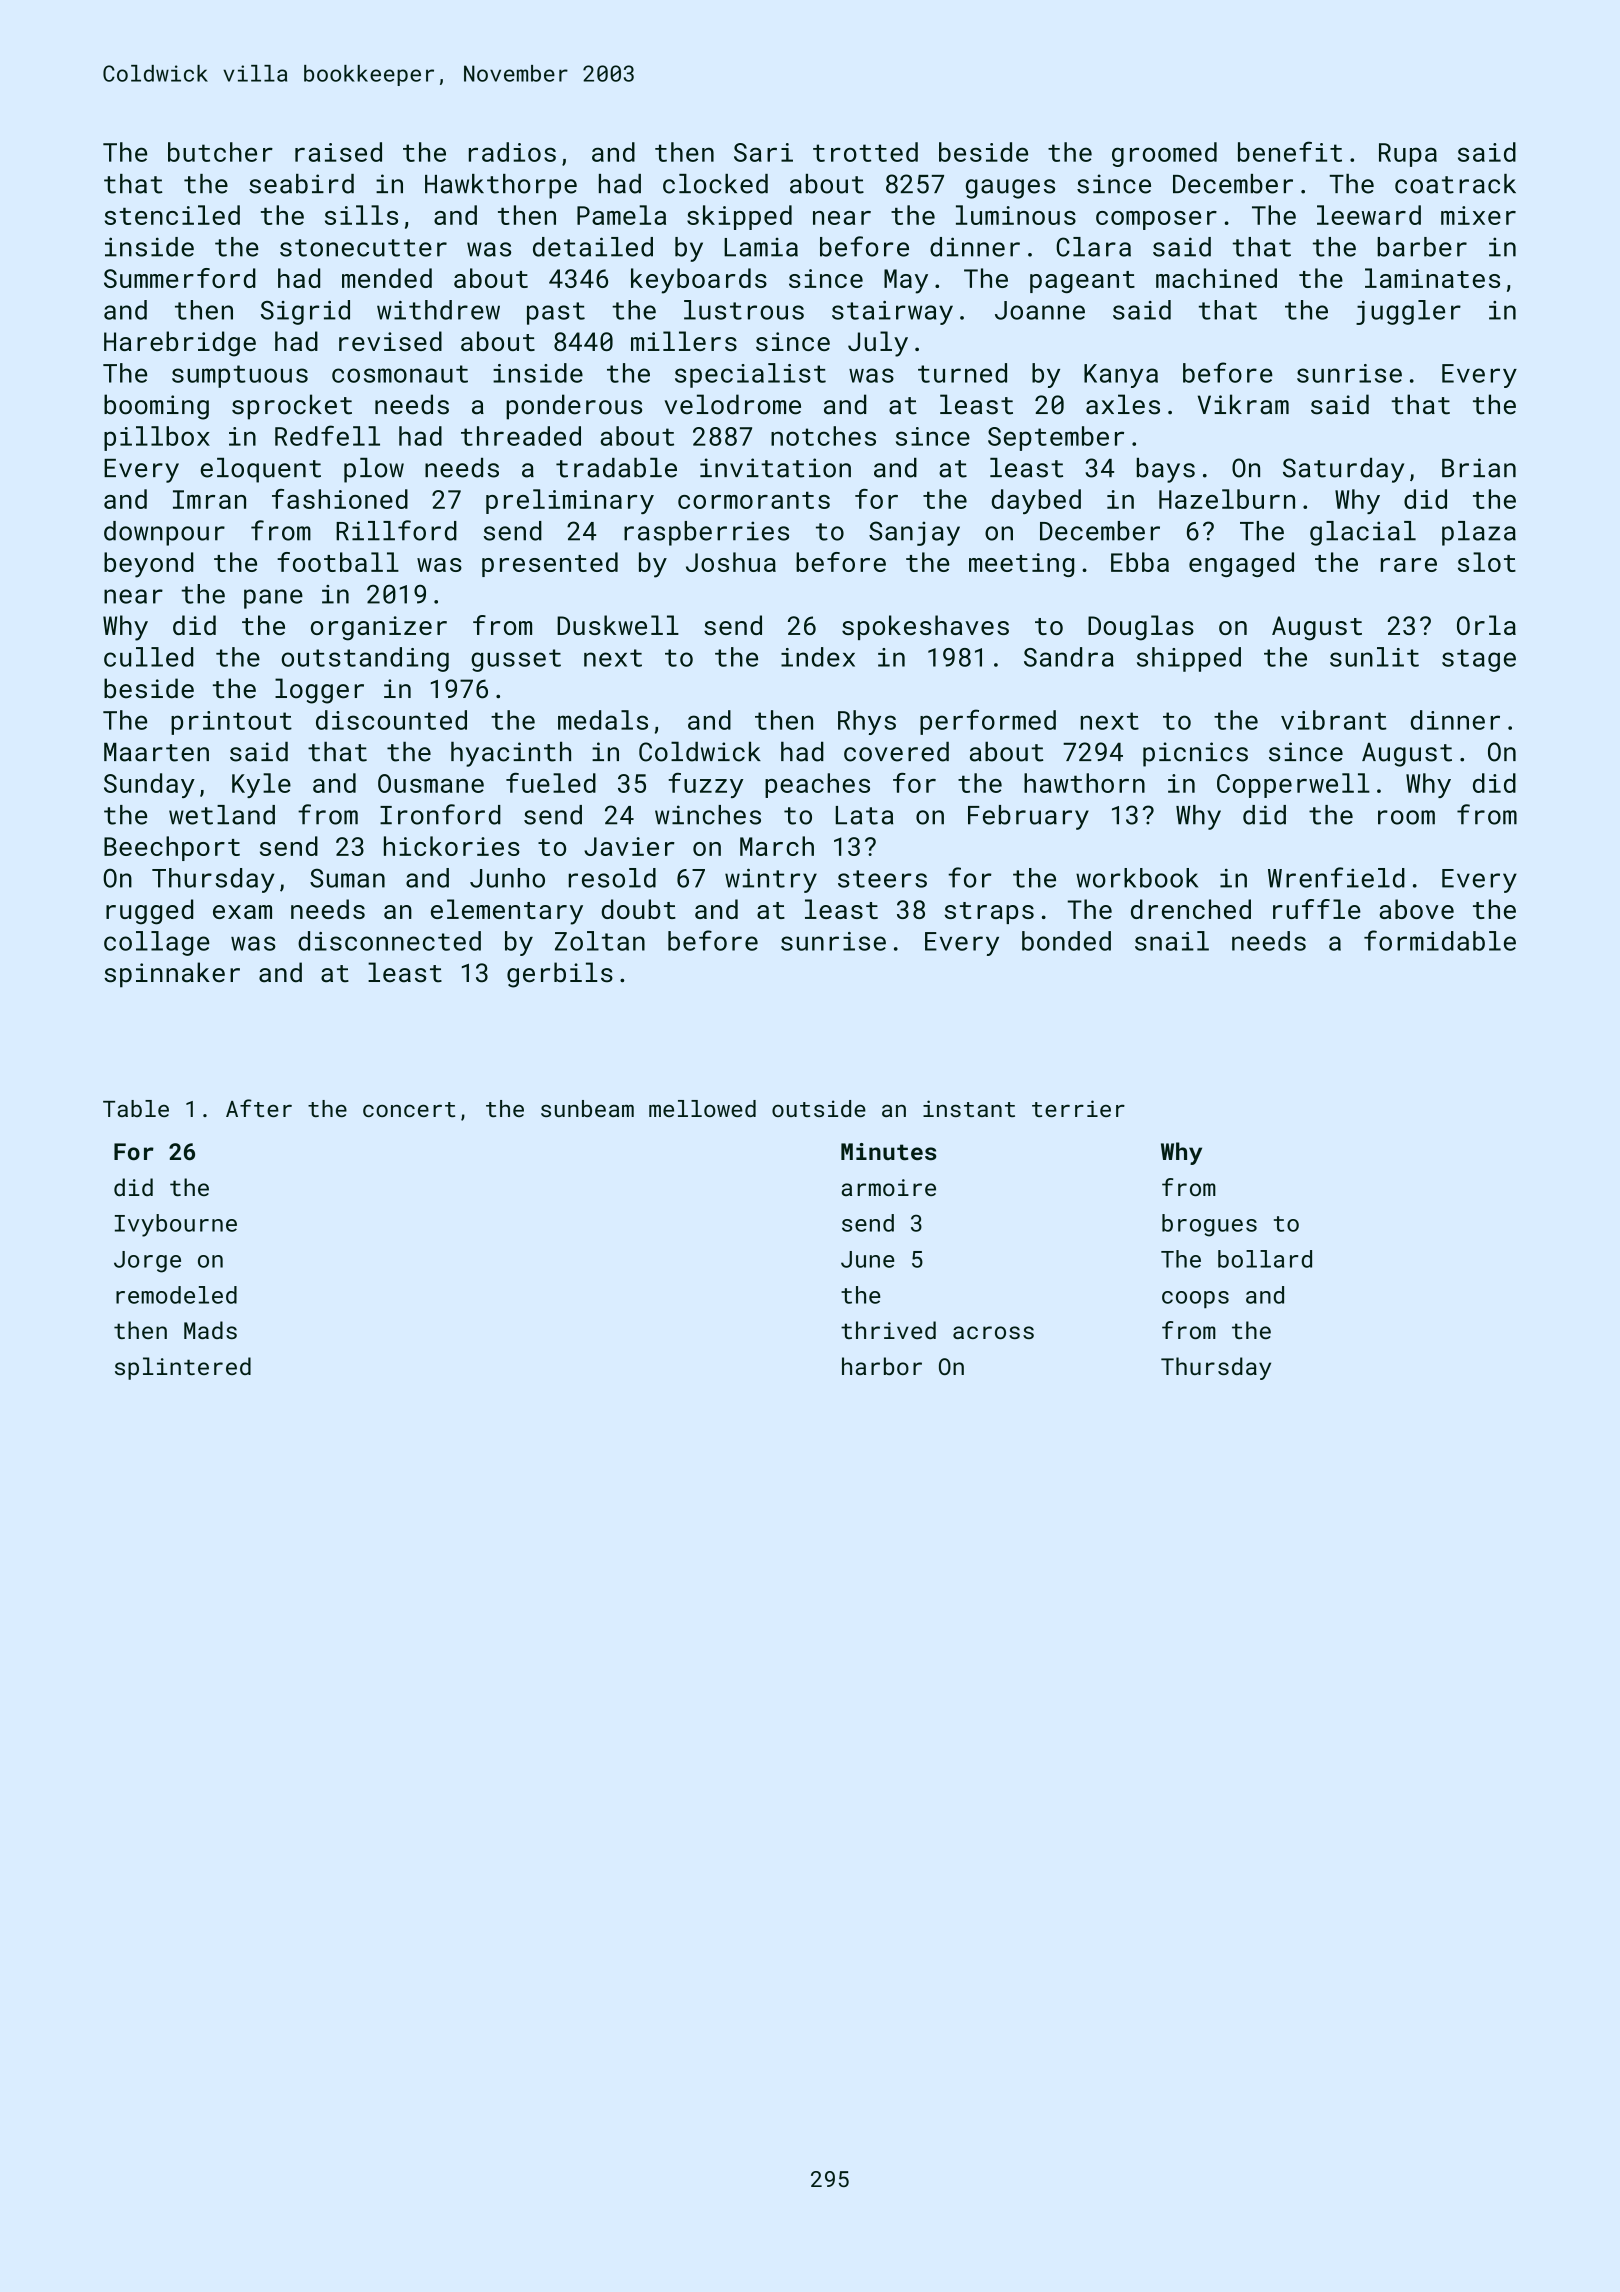  Describe the element at coordinates (556, 313) in the image. I see `past` at that location.
